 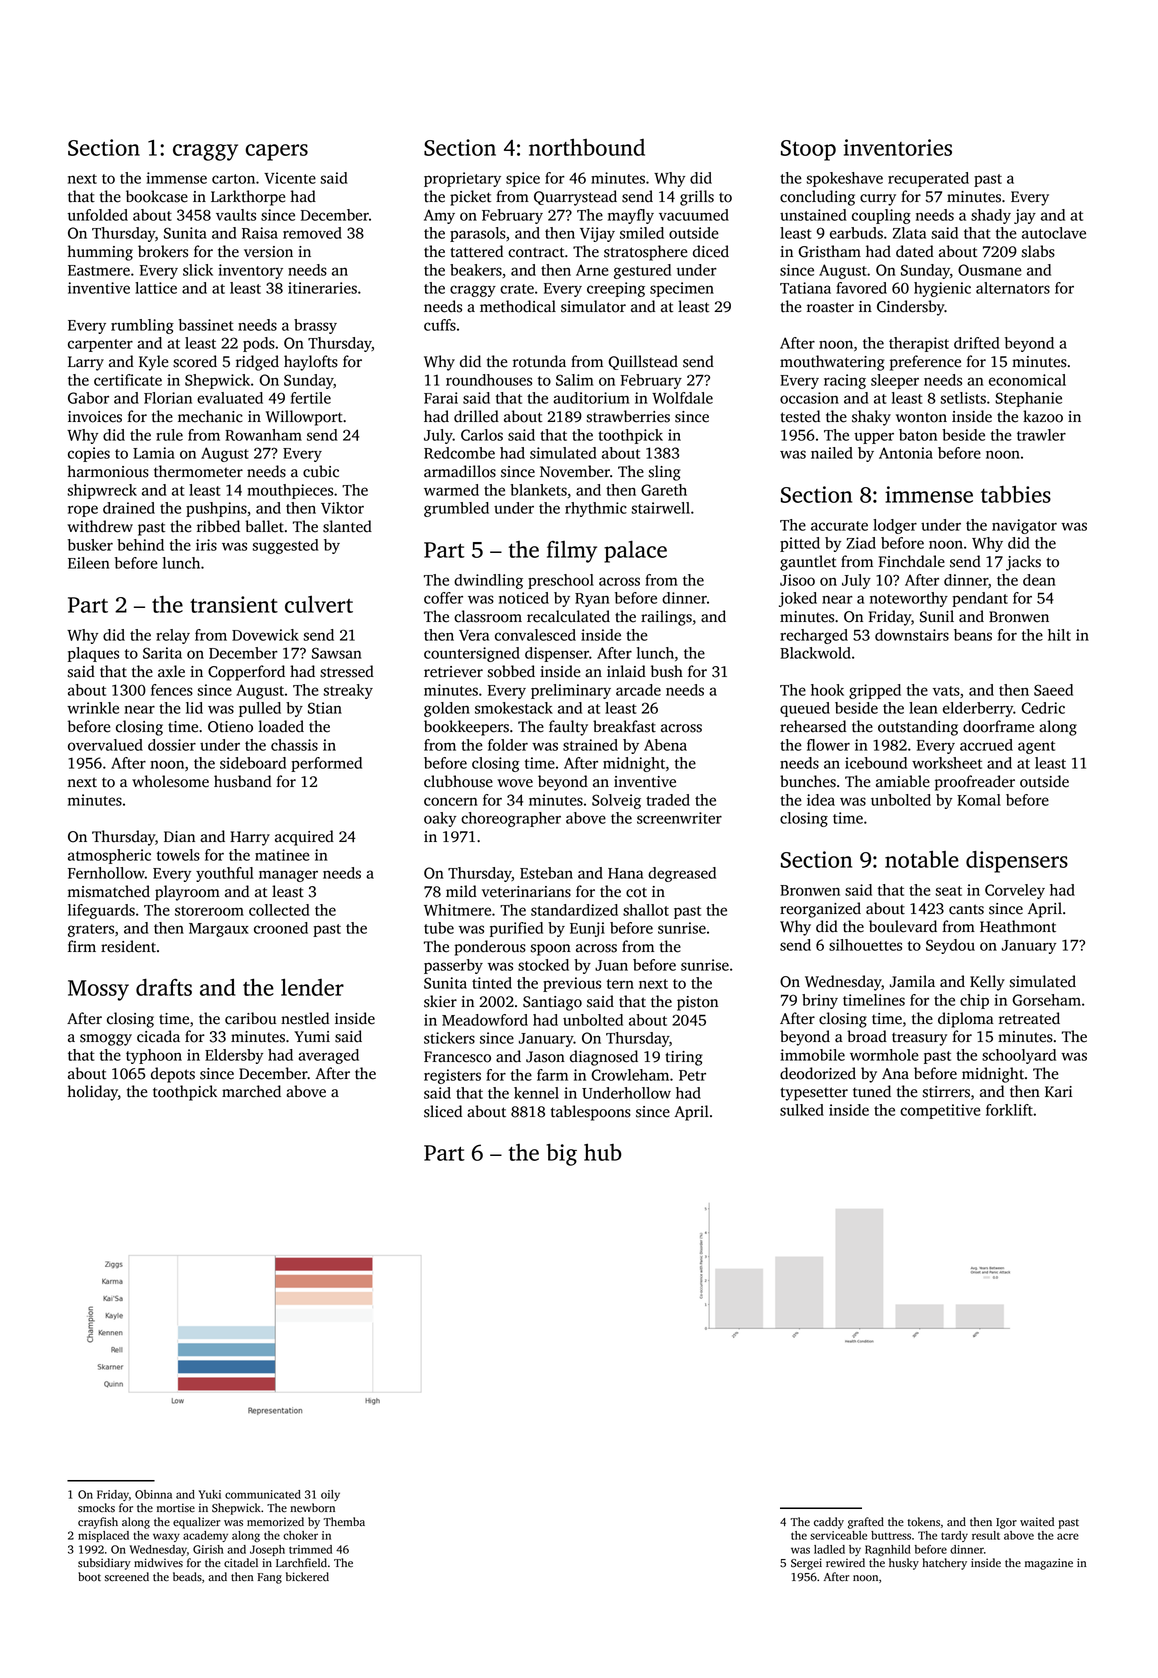 I want to click on economical, so click(x=1027, y=380).
